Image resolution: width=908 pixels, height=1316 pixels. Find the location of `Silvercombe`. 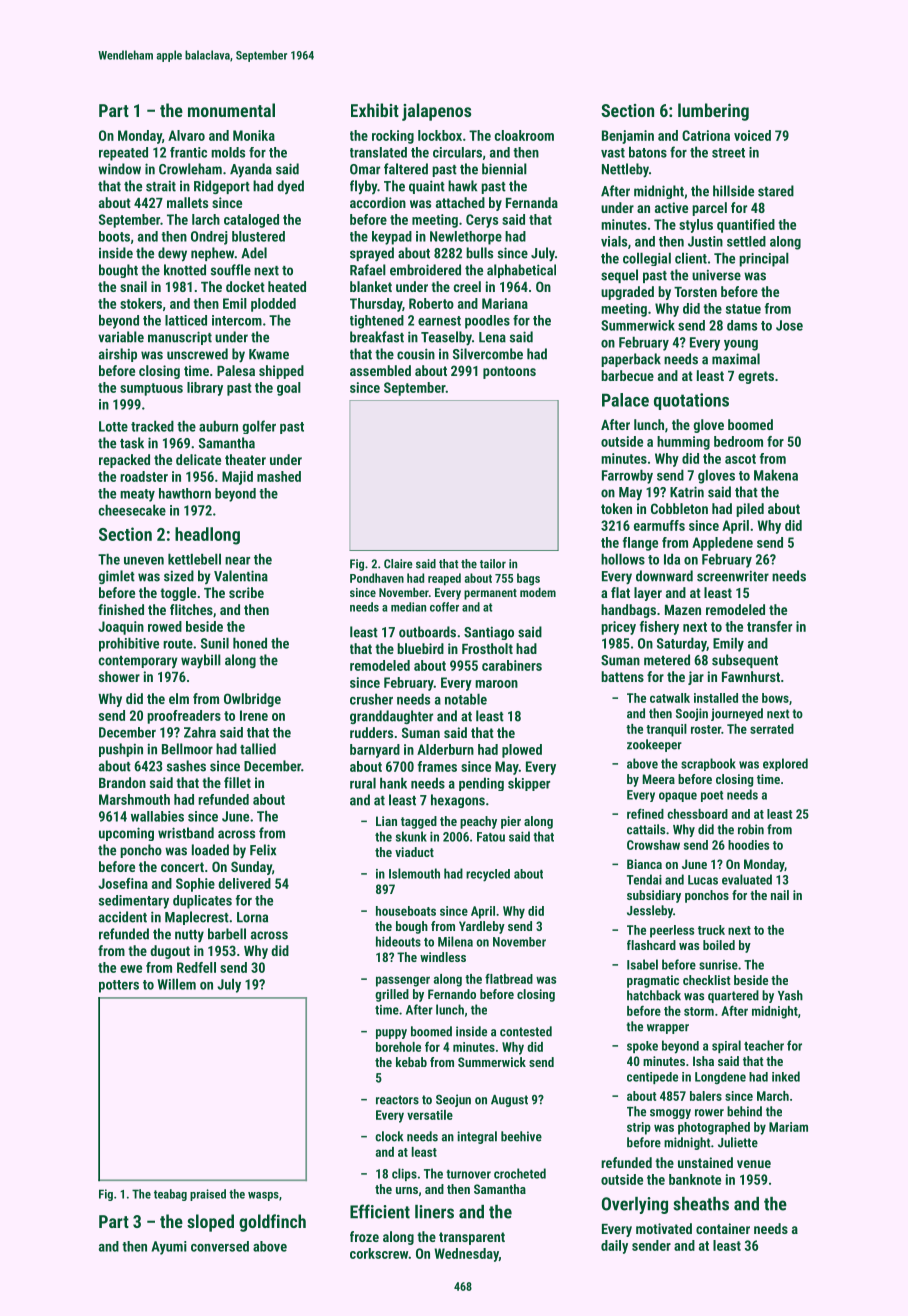

Silvercombe is located at coordinates (488, 354).
